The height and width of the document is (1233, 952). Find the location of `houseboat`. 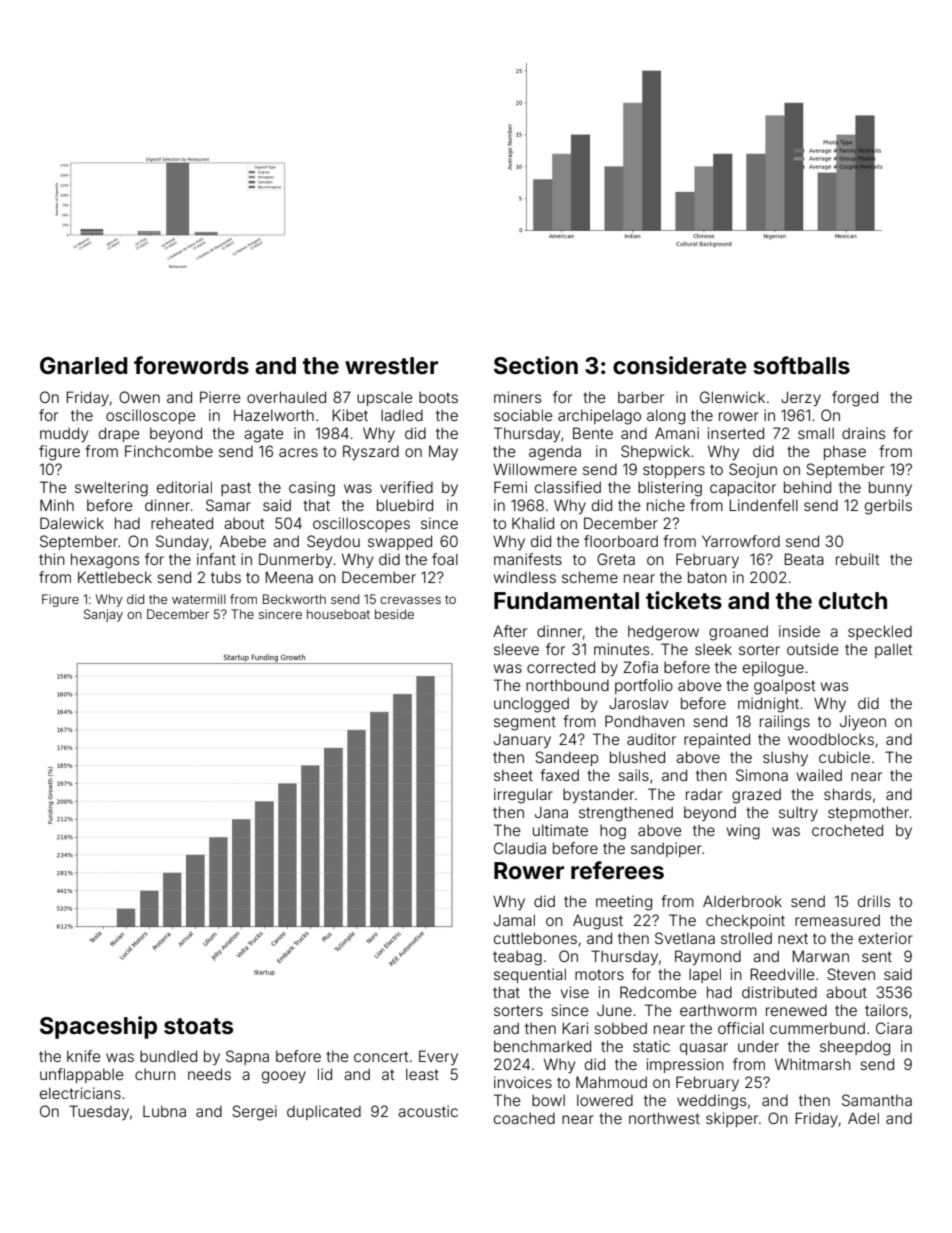

houseboat is located at coordinates (338, 614).
